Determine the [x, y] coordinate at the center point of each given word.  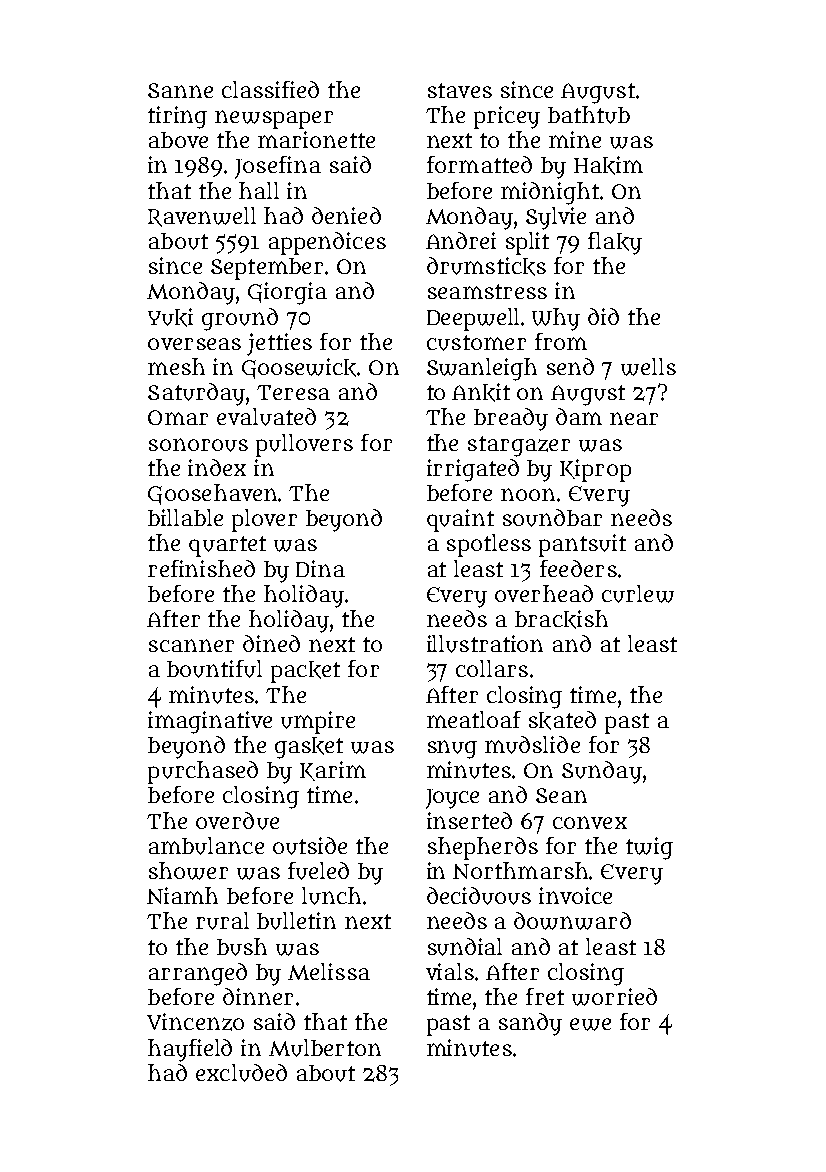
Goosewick [300, 368]
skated [562, 720]
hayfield [190, 1050]
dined [271, 643]
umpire [318, 722]
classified [270, 89]
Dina [320, 568]
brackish [561, 619]
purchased [203, 772]
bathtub [589, 115]
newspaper [274, 119]
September [267, 269]
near [634, 418]
